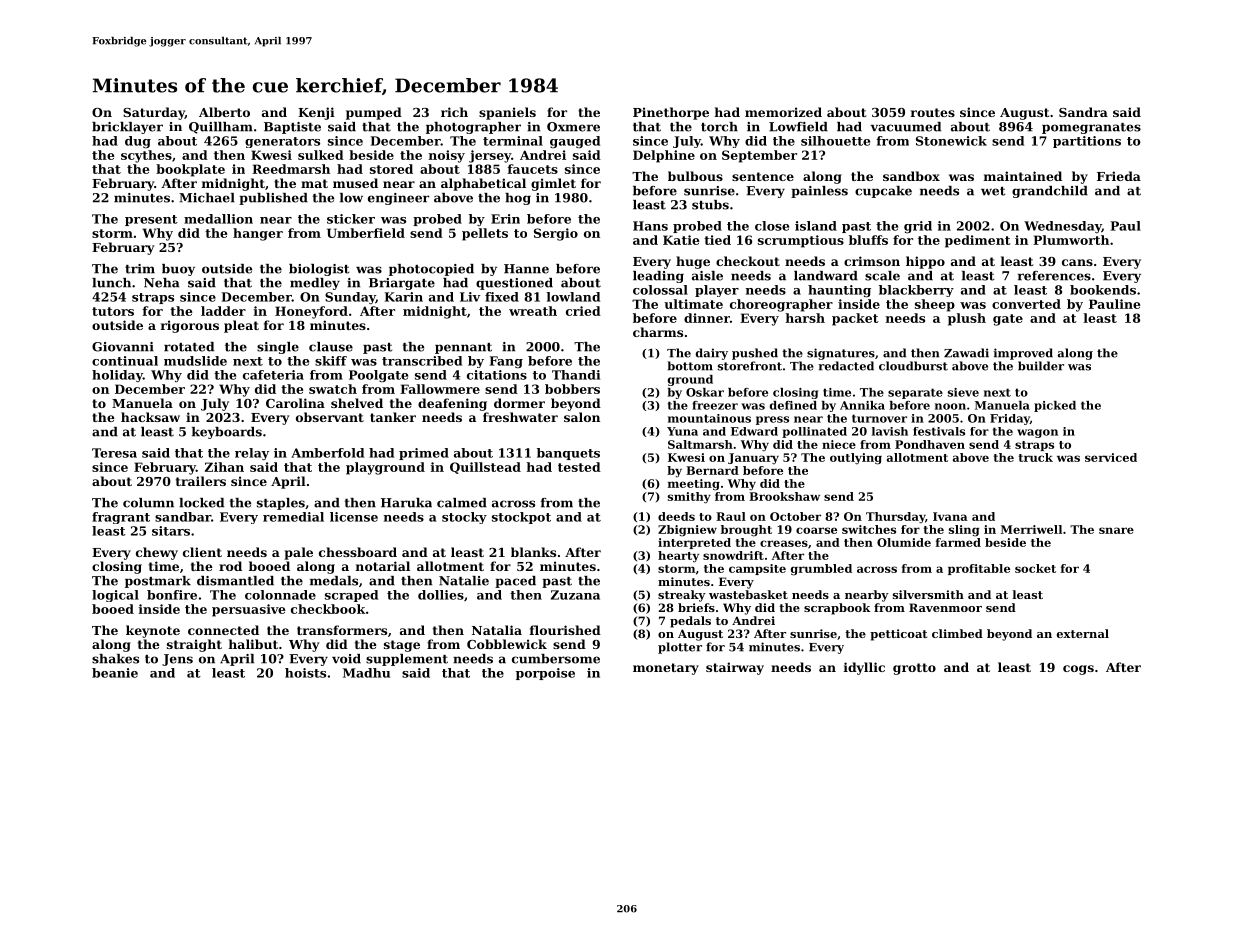  Describe the element at coordinates (1078, 670) in the image. I see `cogs` at that location.
